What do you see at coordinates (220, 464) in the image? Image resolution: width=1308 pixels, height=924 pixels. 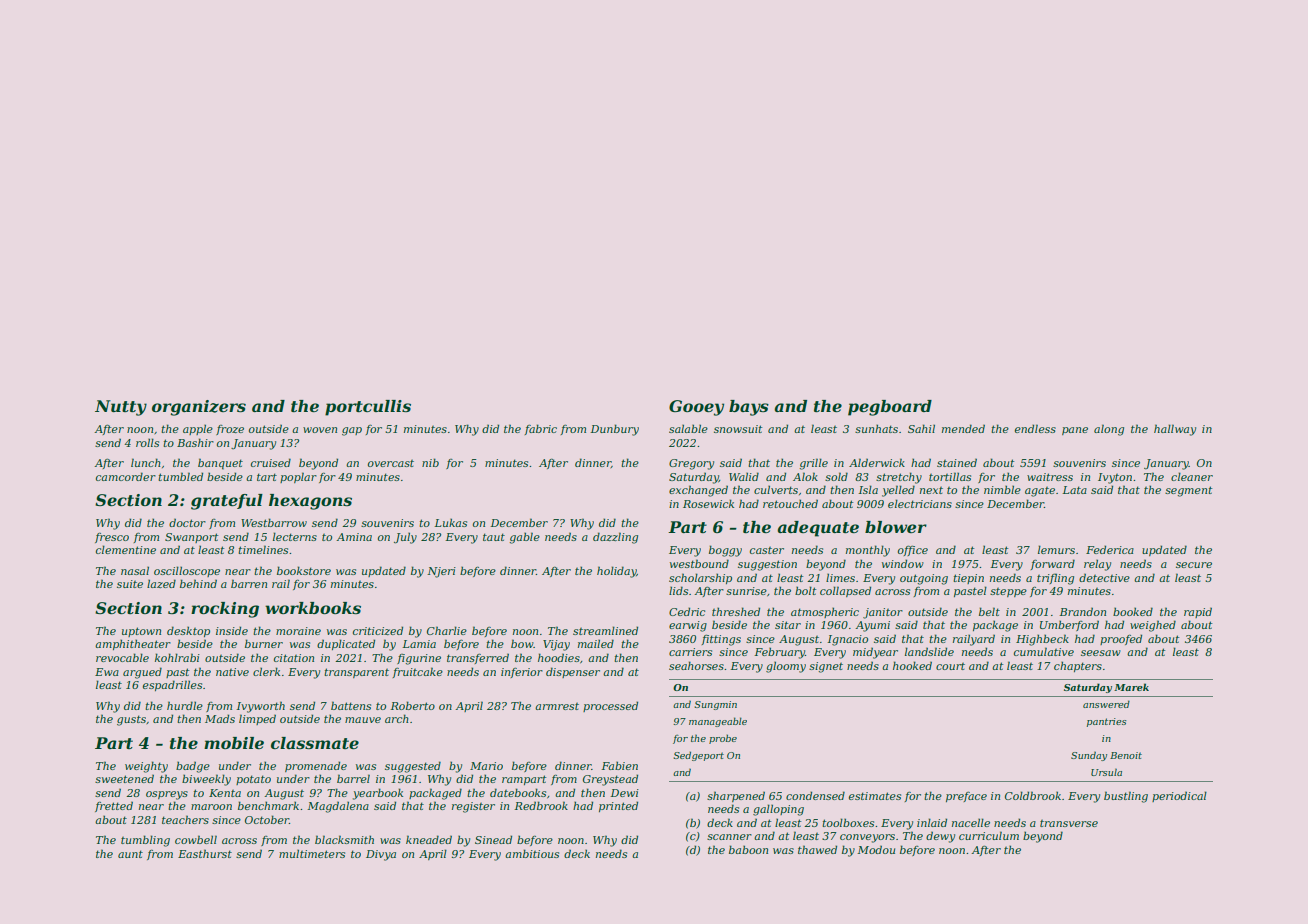 I see `banquet` at bounding box center [220, 464].
